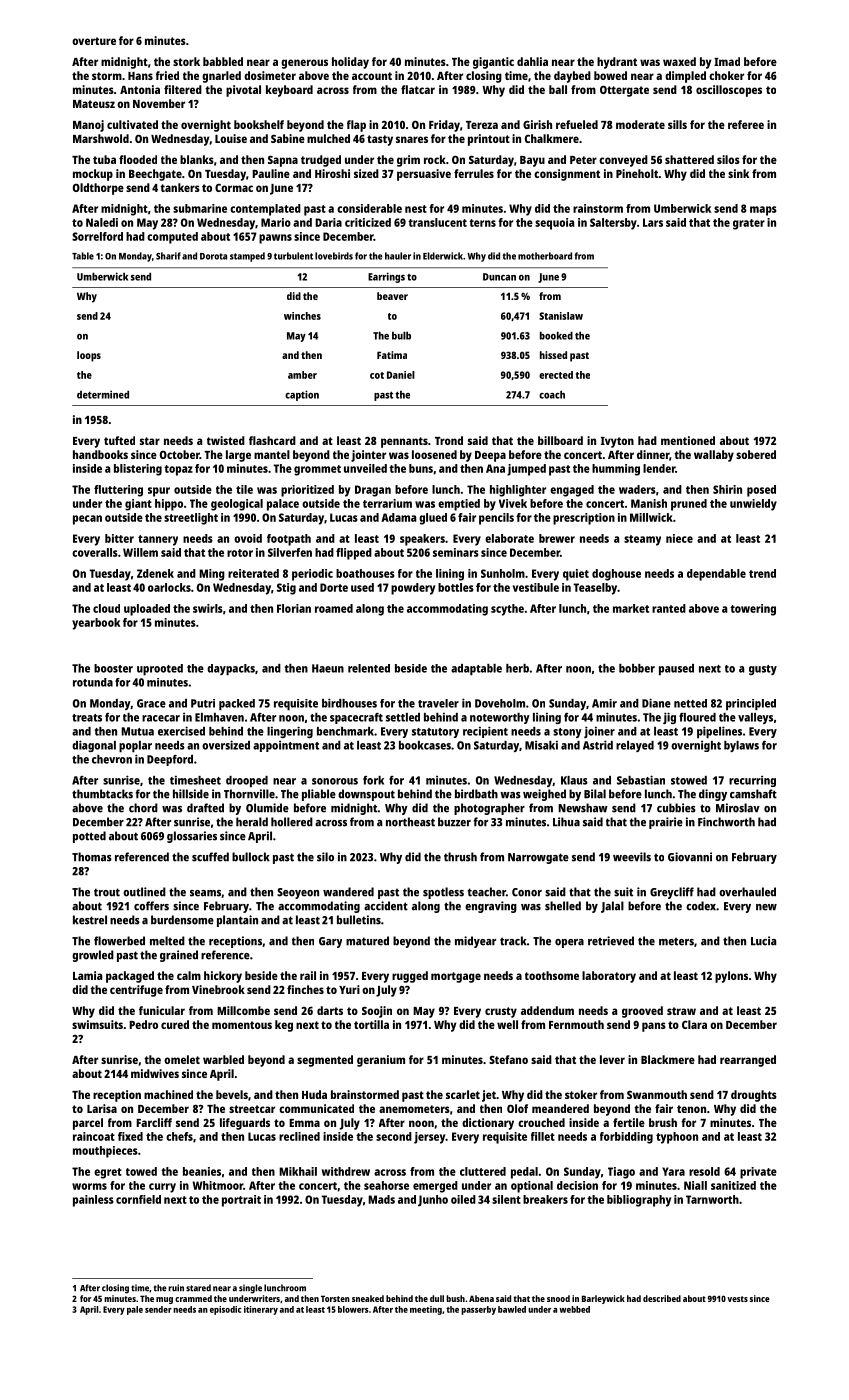 This image has width=849, height=1400. Describe the element at coordinates (668, 1059) in the image. I see `Blackmere` at that location.
